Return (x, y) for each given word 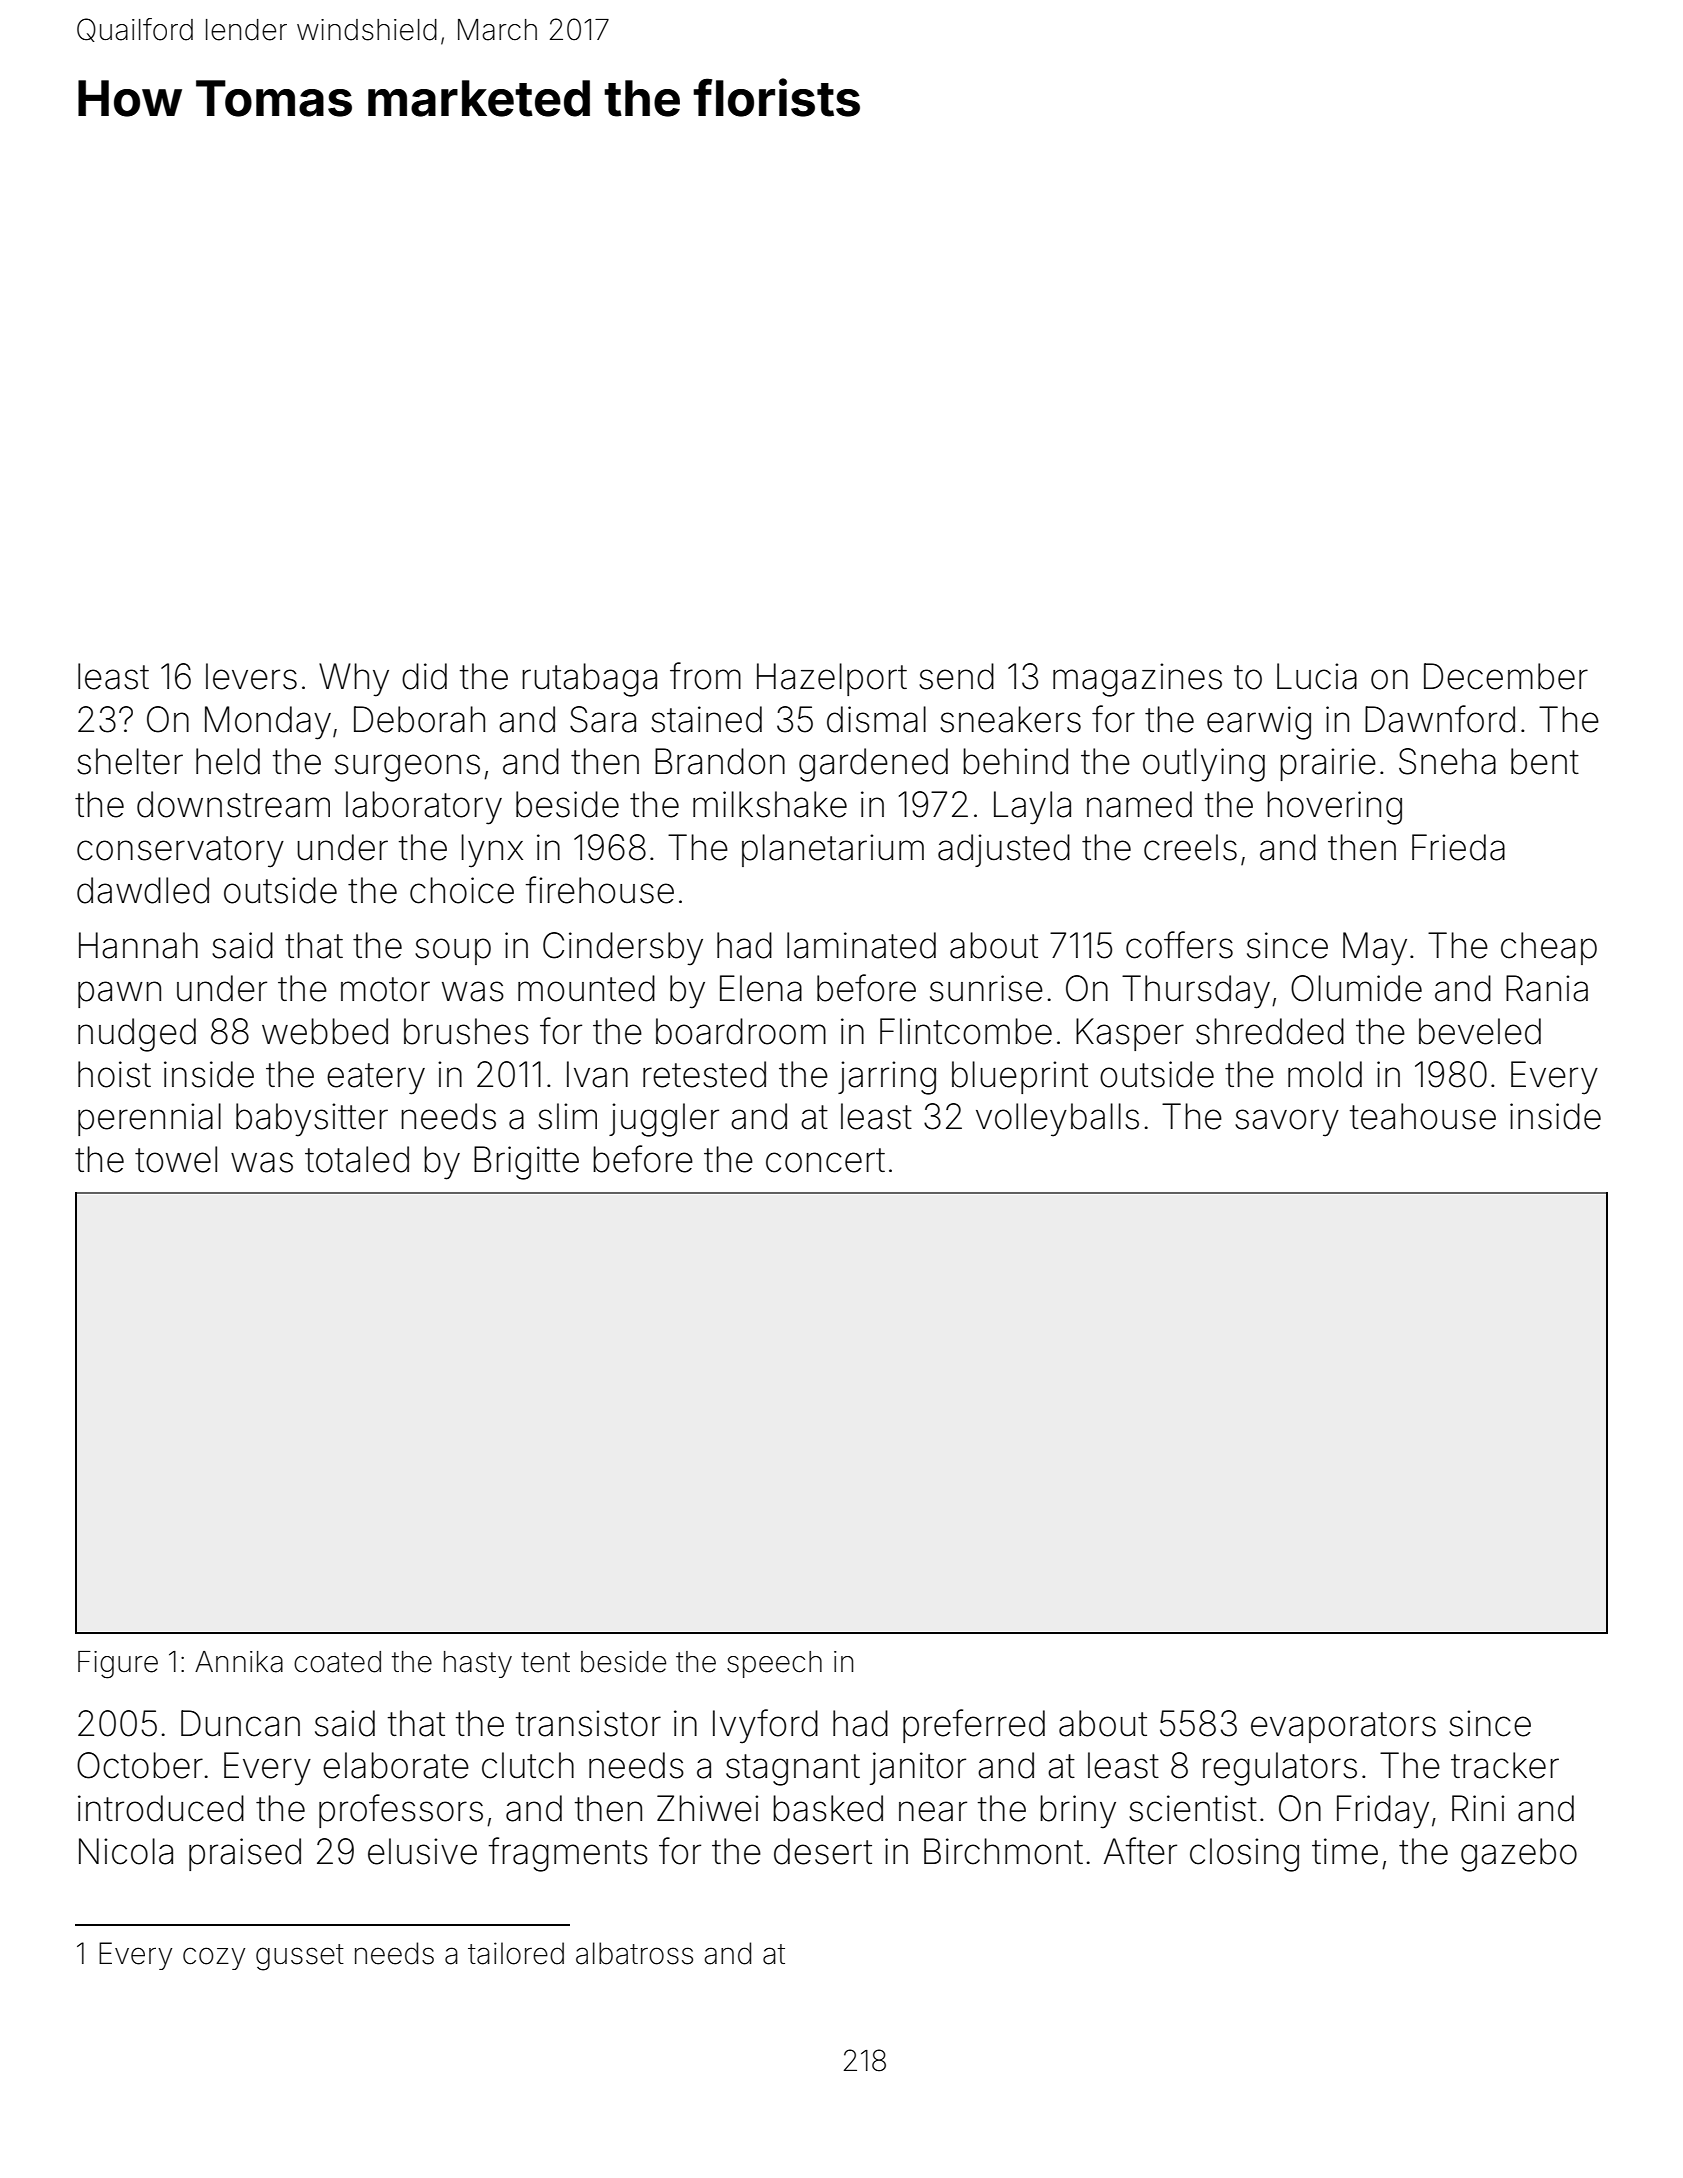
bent (1545, 761)
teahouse (1423, 1116)
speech (774, 1664)
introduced (161, 1808)
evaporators (1343, 1727)
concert (825, 1160)
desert (823, 1851)
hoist (114, 1074)
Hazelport (832, 679)
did (424, 676)
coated (337, 1662)
